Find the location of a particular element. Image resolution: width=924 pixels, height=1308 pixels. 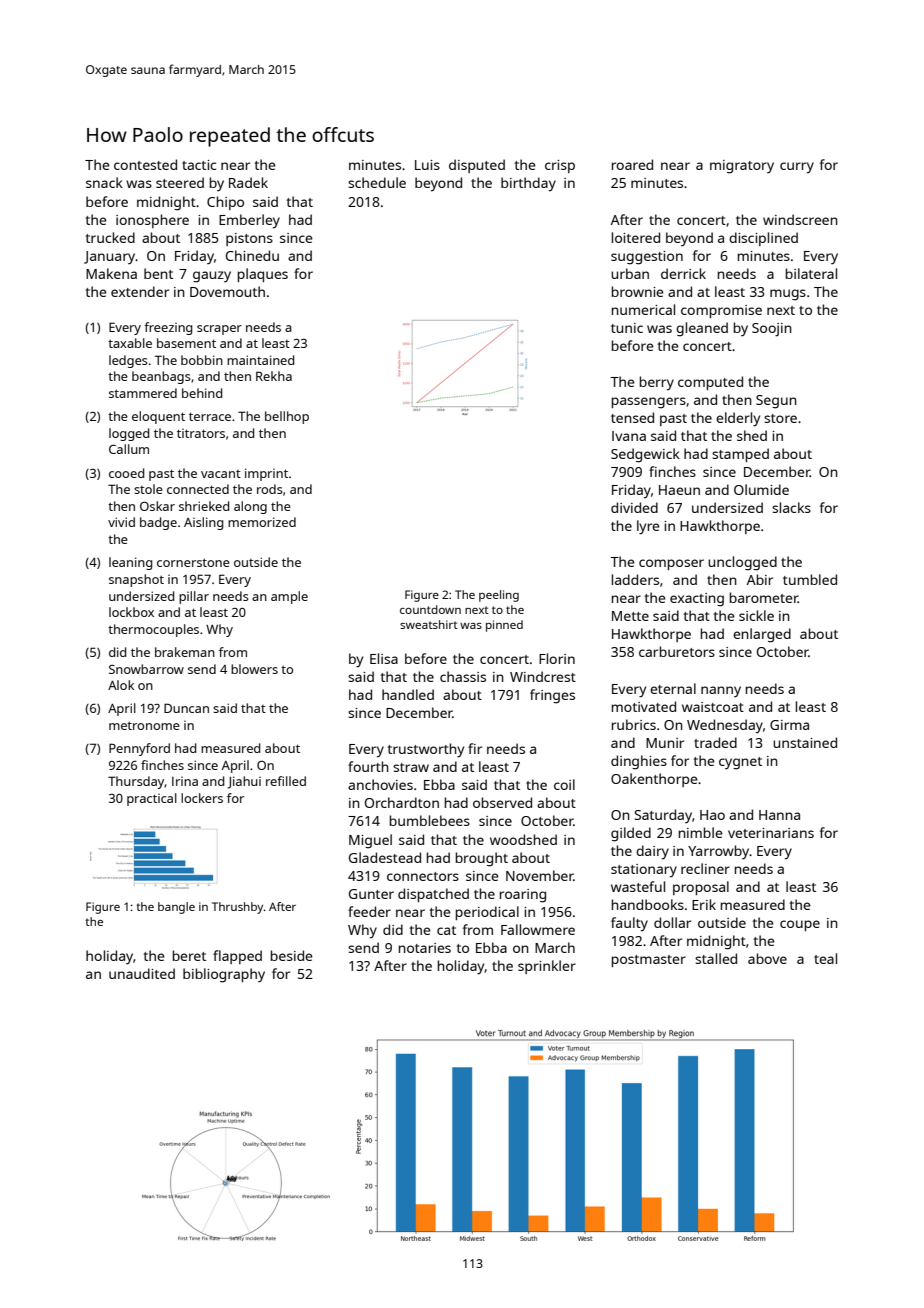

compromise is located at coordinates (721, 311).
